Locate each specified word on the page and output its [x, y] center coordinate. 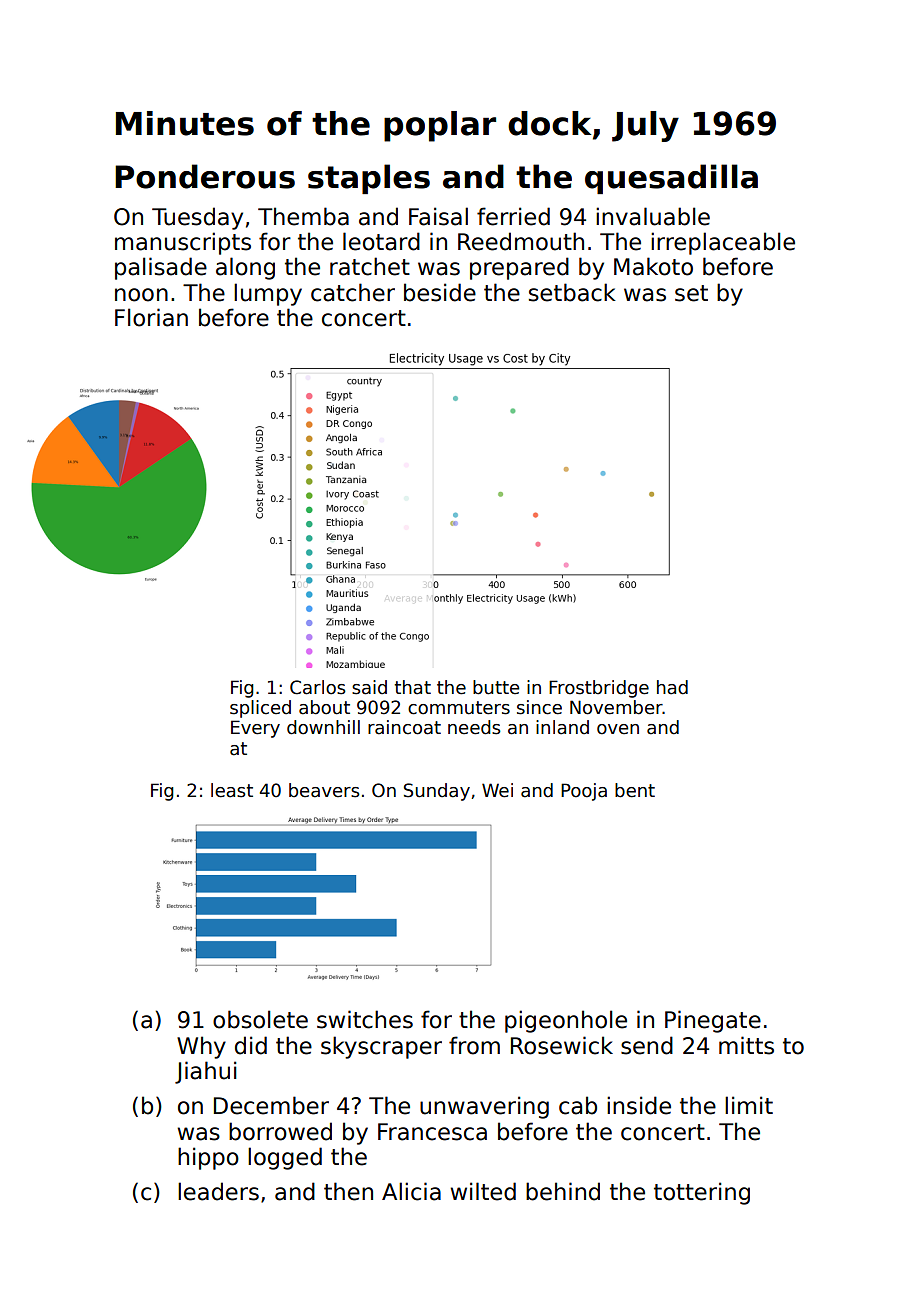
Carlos [318, 687]
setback [572, 292]
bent [635, 790]
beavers [324, 790]
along [245, 268]
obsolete [260, 1019]
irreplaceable [723, 243]
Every [255, 729]
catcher [353, 292]
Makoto [653, 266]
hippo [208, 1158]
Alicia [411, 1191]
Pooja [584, 792]
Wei [497, 790]
